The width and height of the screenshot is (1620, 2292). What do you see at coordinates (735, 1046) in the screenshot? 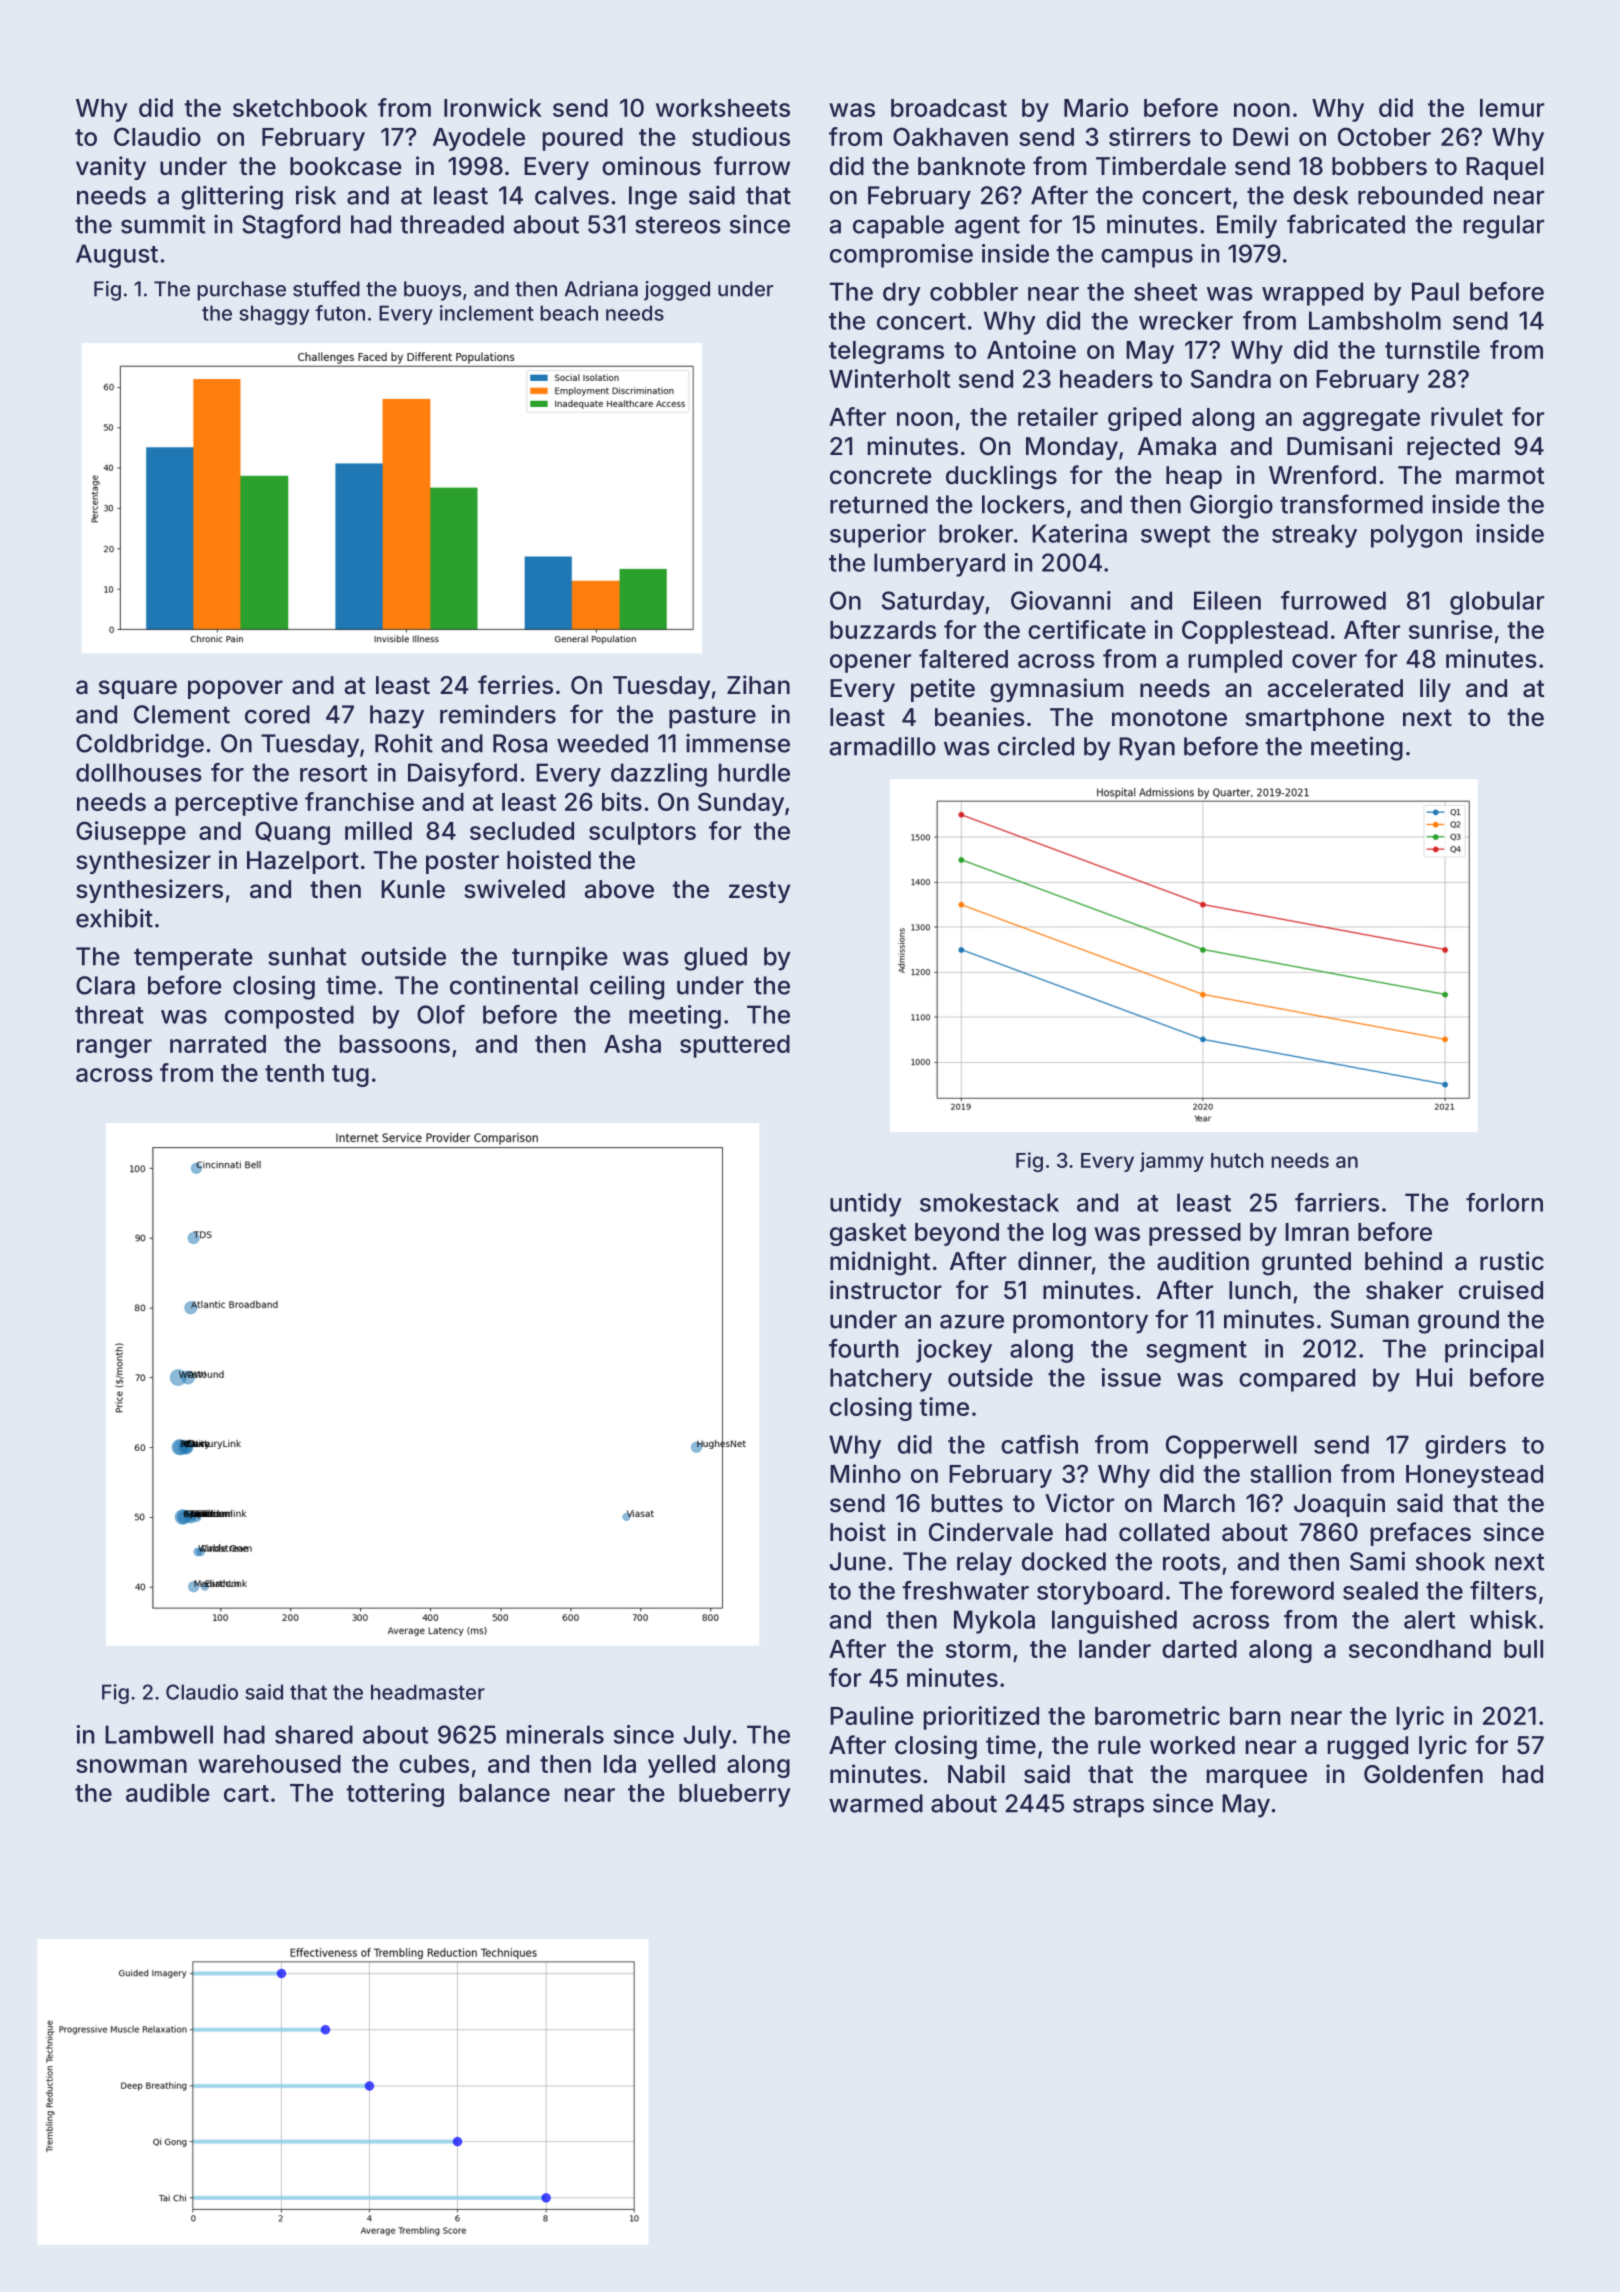
I see `sputtered` at bounding box center [735, 1046].
